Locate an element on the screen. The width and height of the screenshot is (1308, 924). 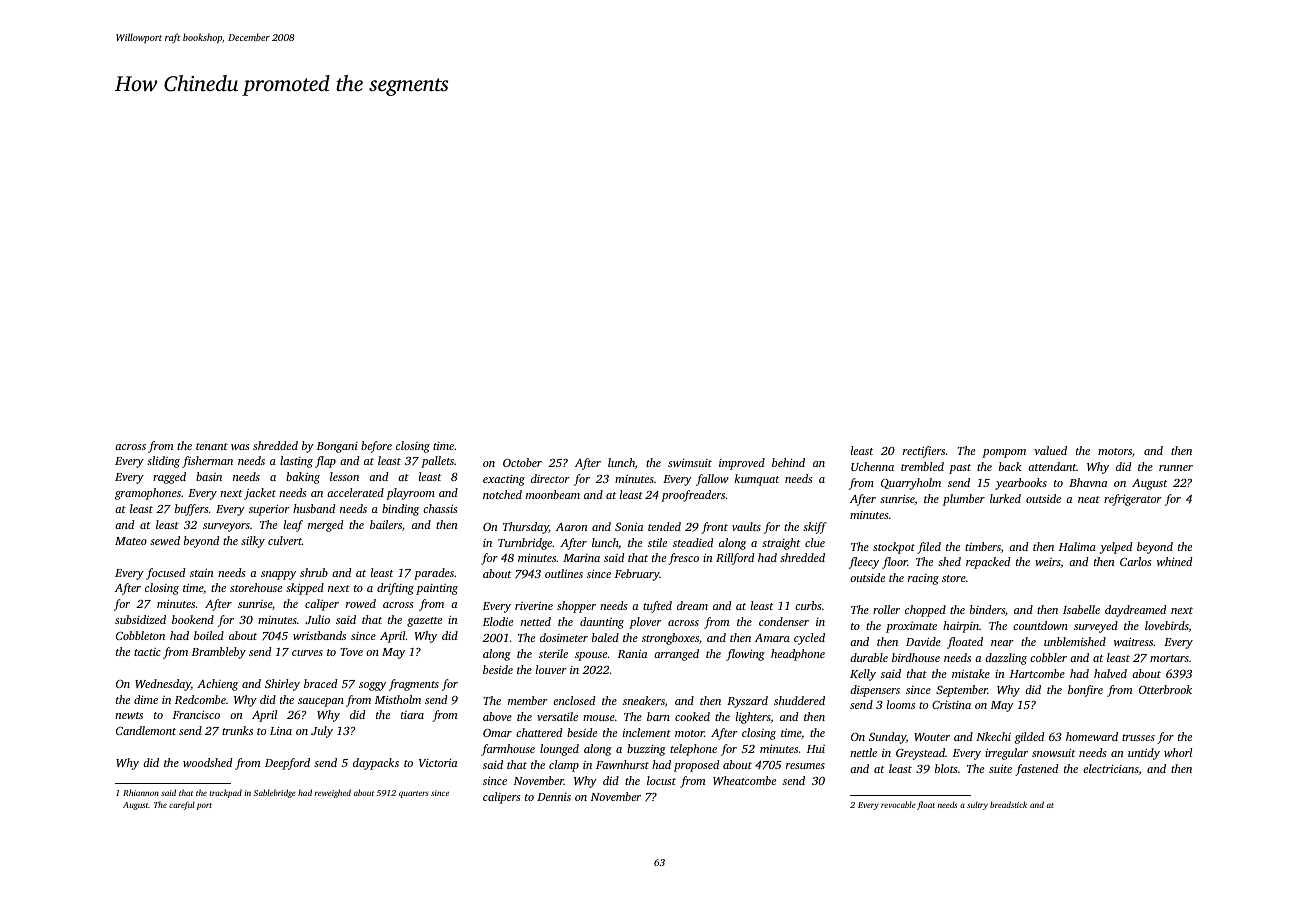
trusses is located at coordinates (1138, 737).
